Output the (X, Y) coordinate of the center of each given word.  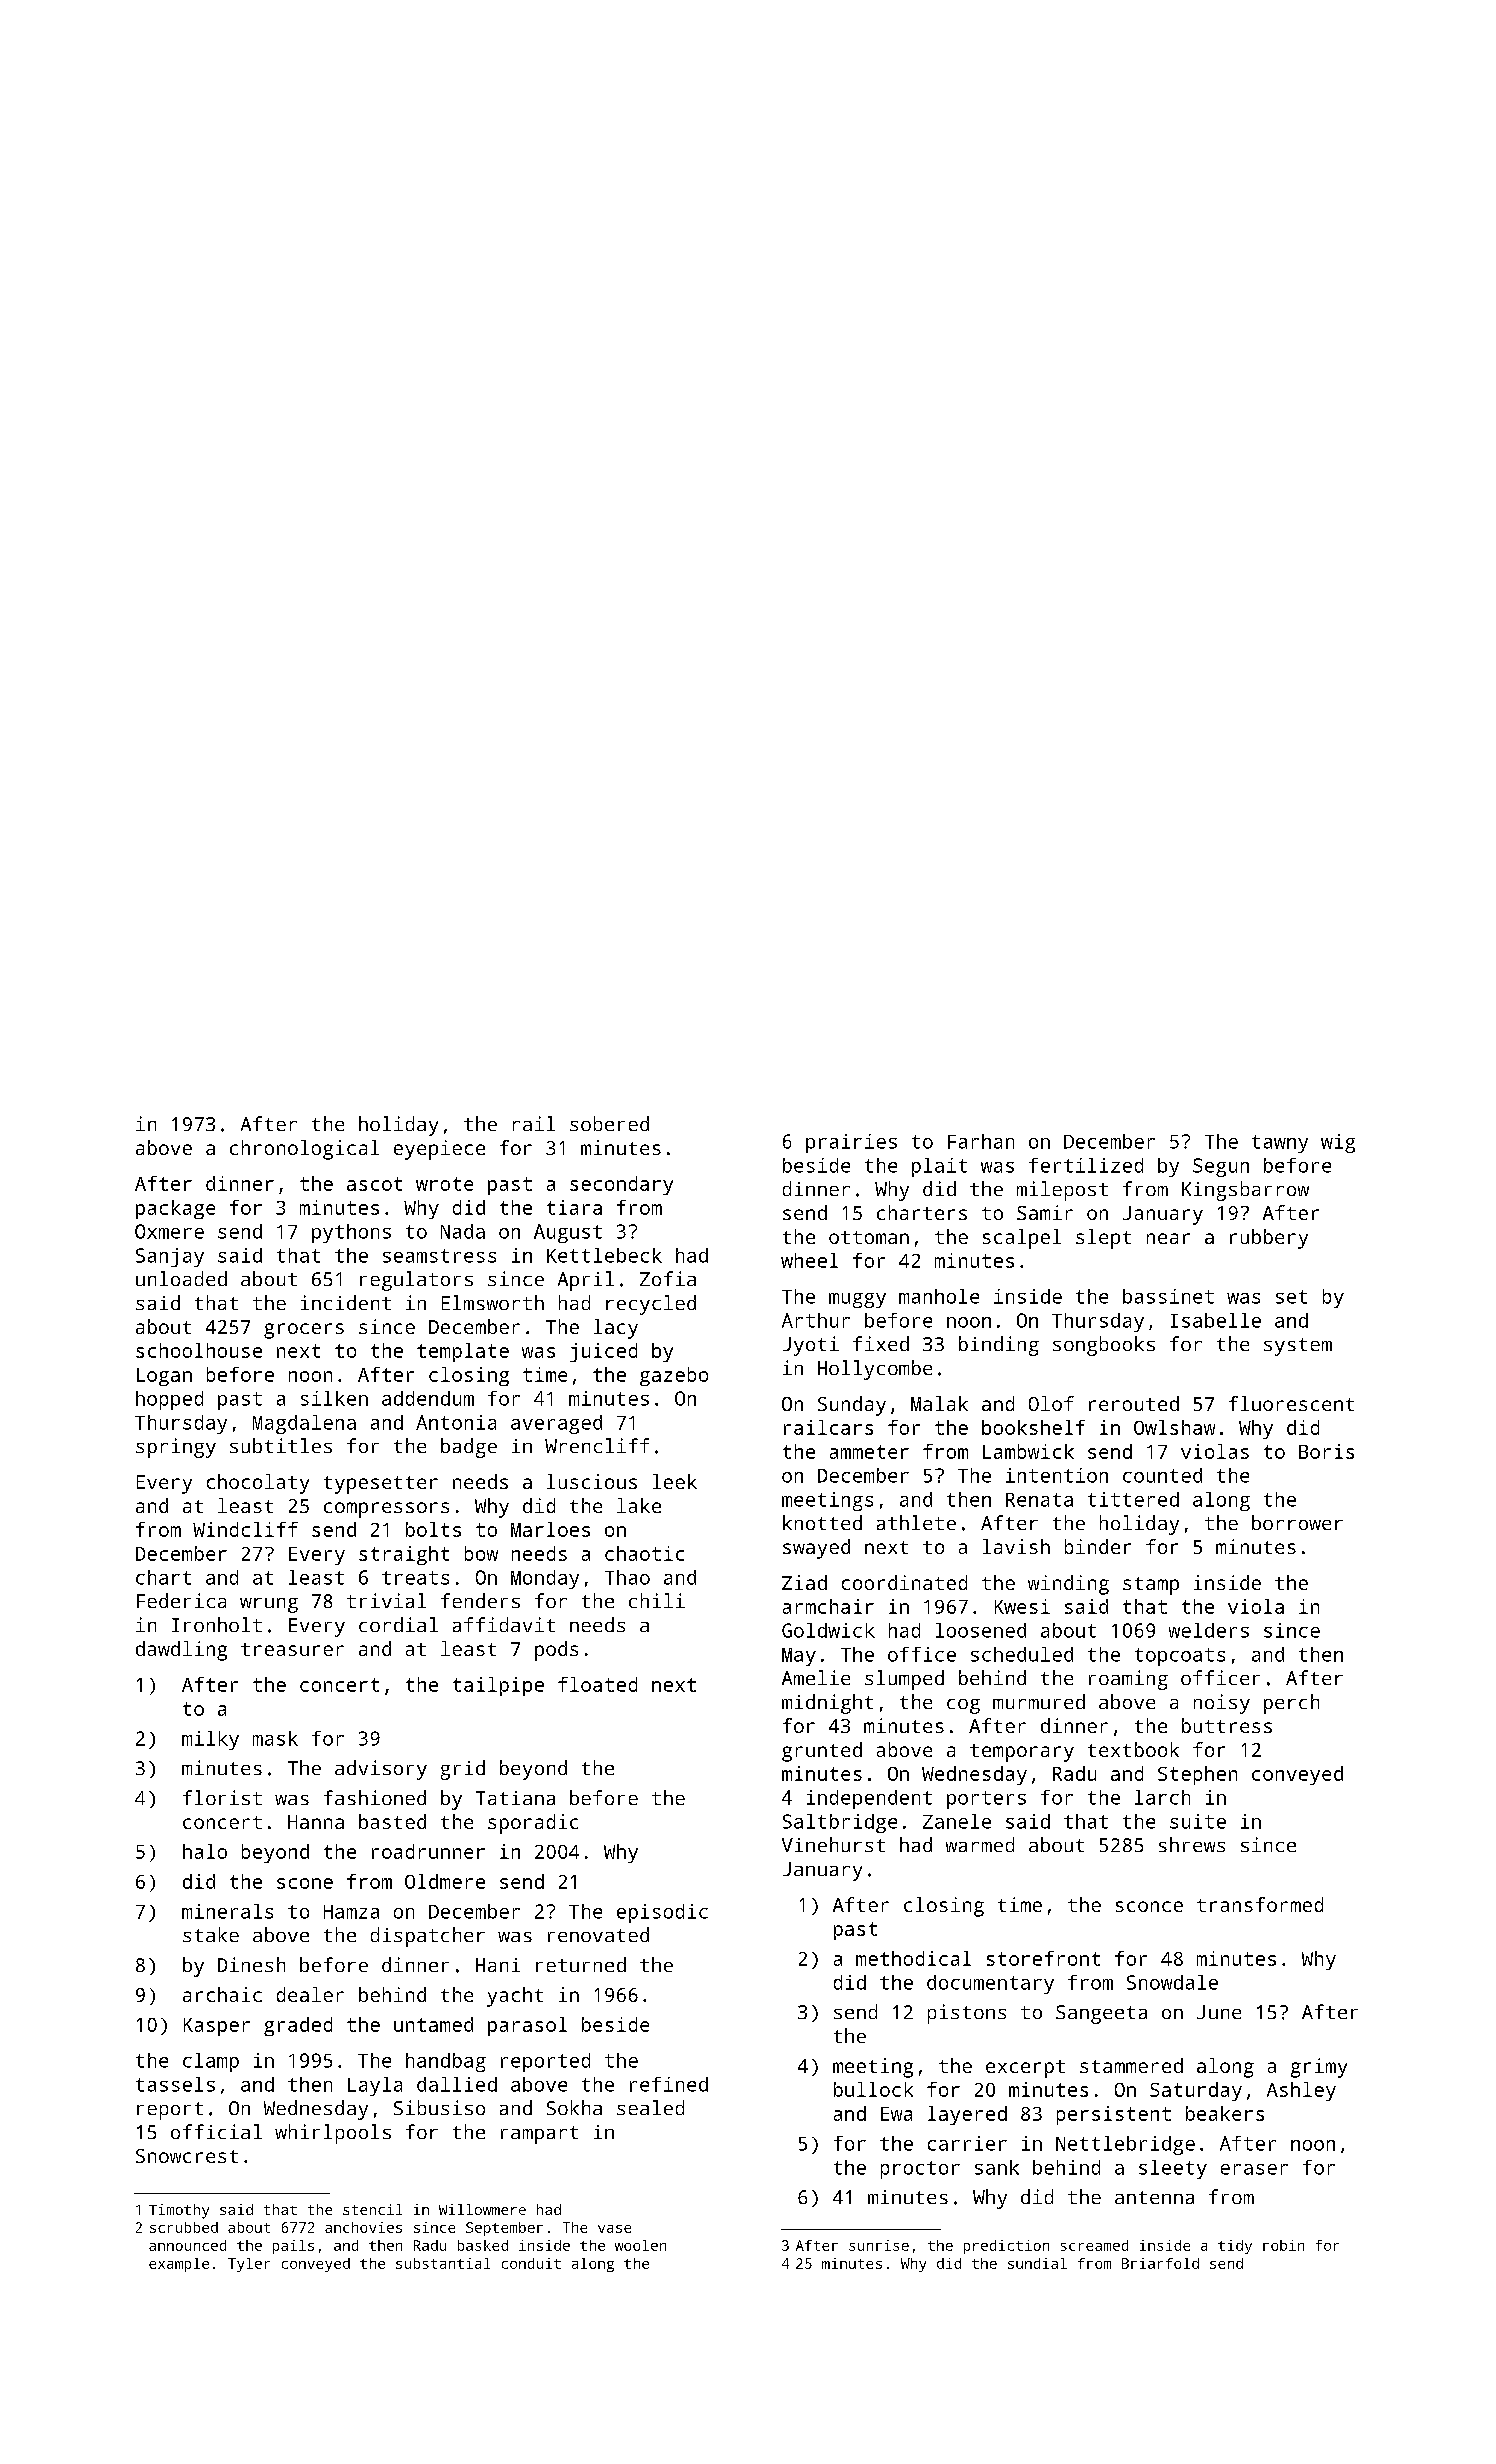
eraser (1254, 2169)
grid (463, 1770)
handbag (446, 2062)
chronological (304, 1150)
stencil (372, 2209)
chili (657, 1600)
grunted (822, 1752)
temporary (1022, 1753)
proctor (920, 2170)
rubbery (1269, 1239)
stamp (1151, 1586)
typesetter (381, 1485)
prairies (851, 1143)
